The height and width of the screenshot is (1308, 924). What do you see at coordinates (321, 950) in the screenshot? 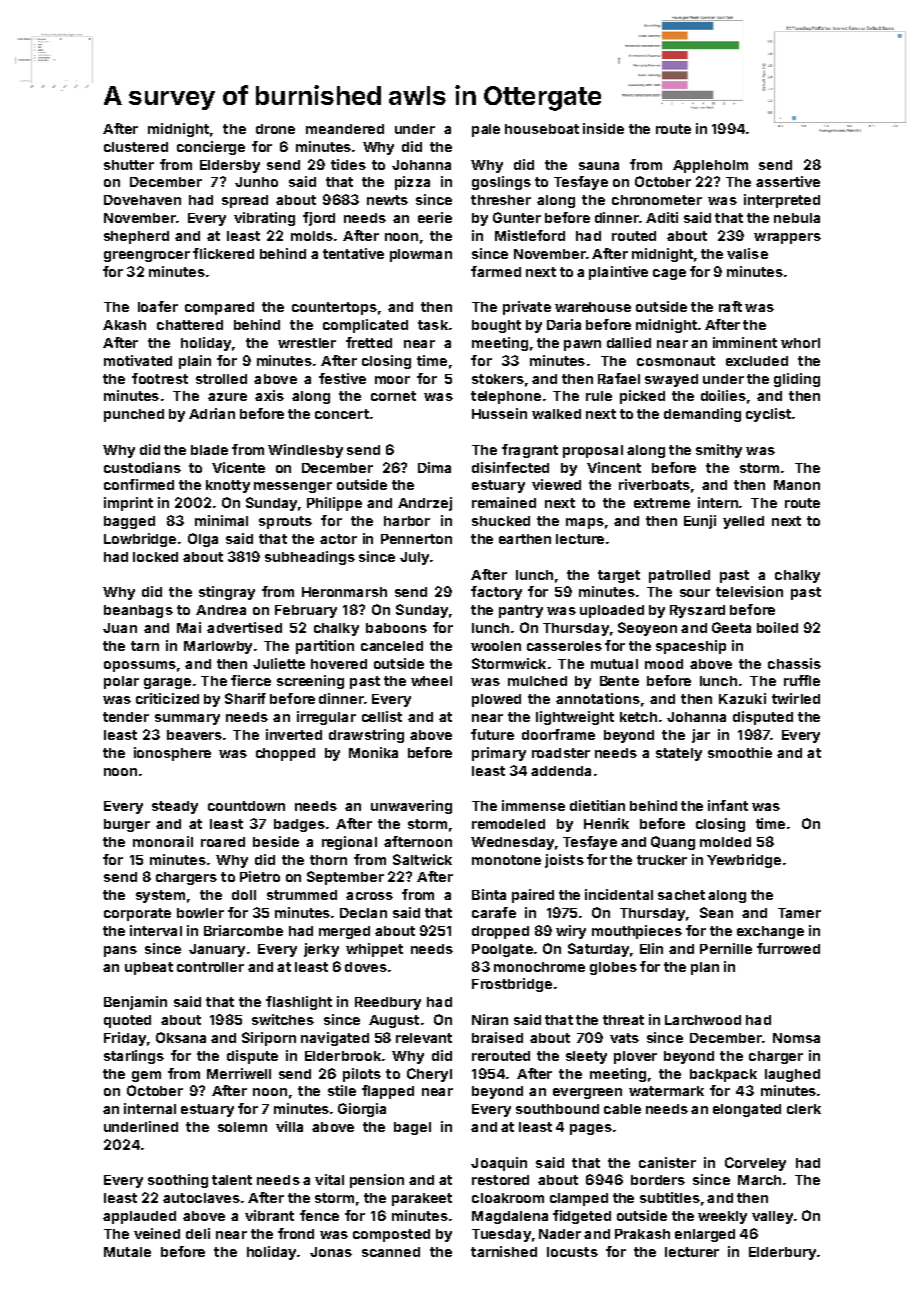
I see `jerky` at bounding box center [321, 950].
